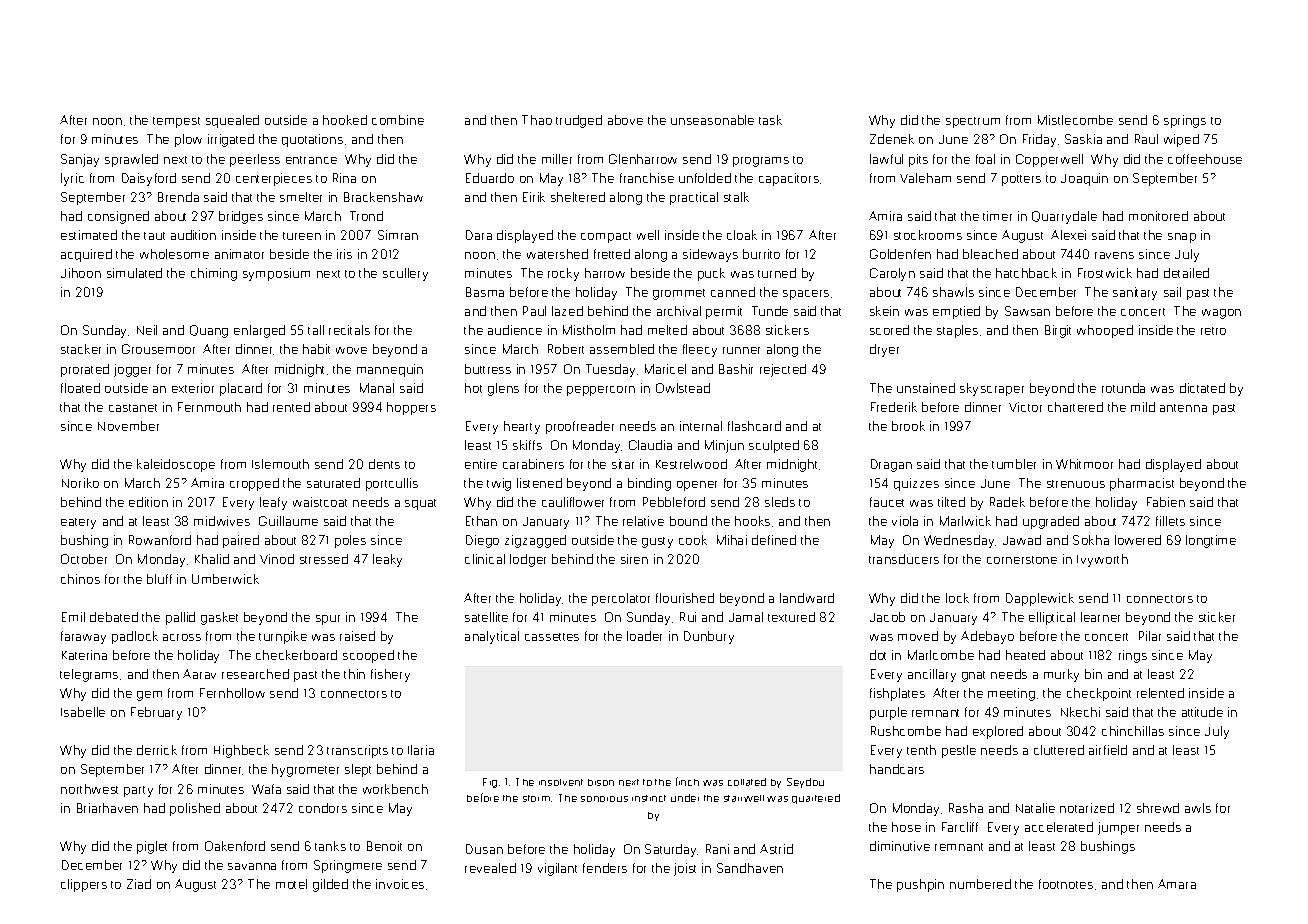  What do you see at coordinates (178, 197) in the image?
I see `Brenda` at bounding box center [178, 197].
